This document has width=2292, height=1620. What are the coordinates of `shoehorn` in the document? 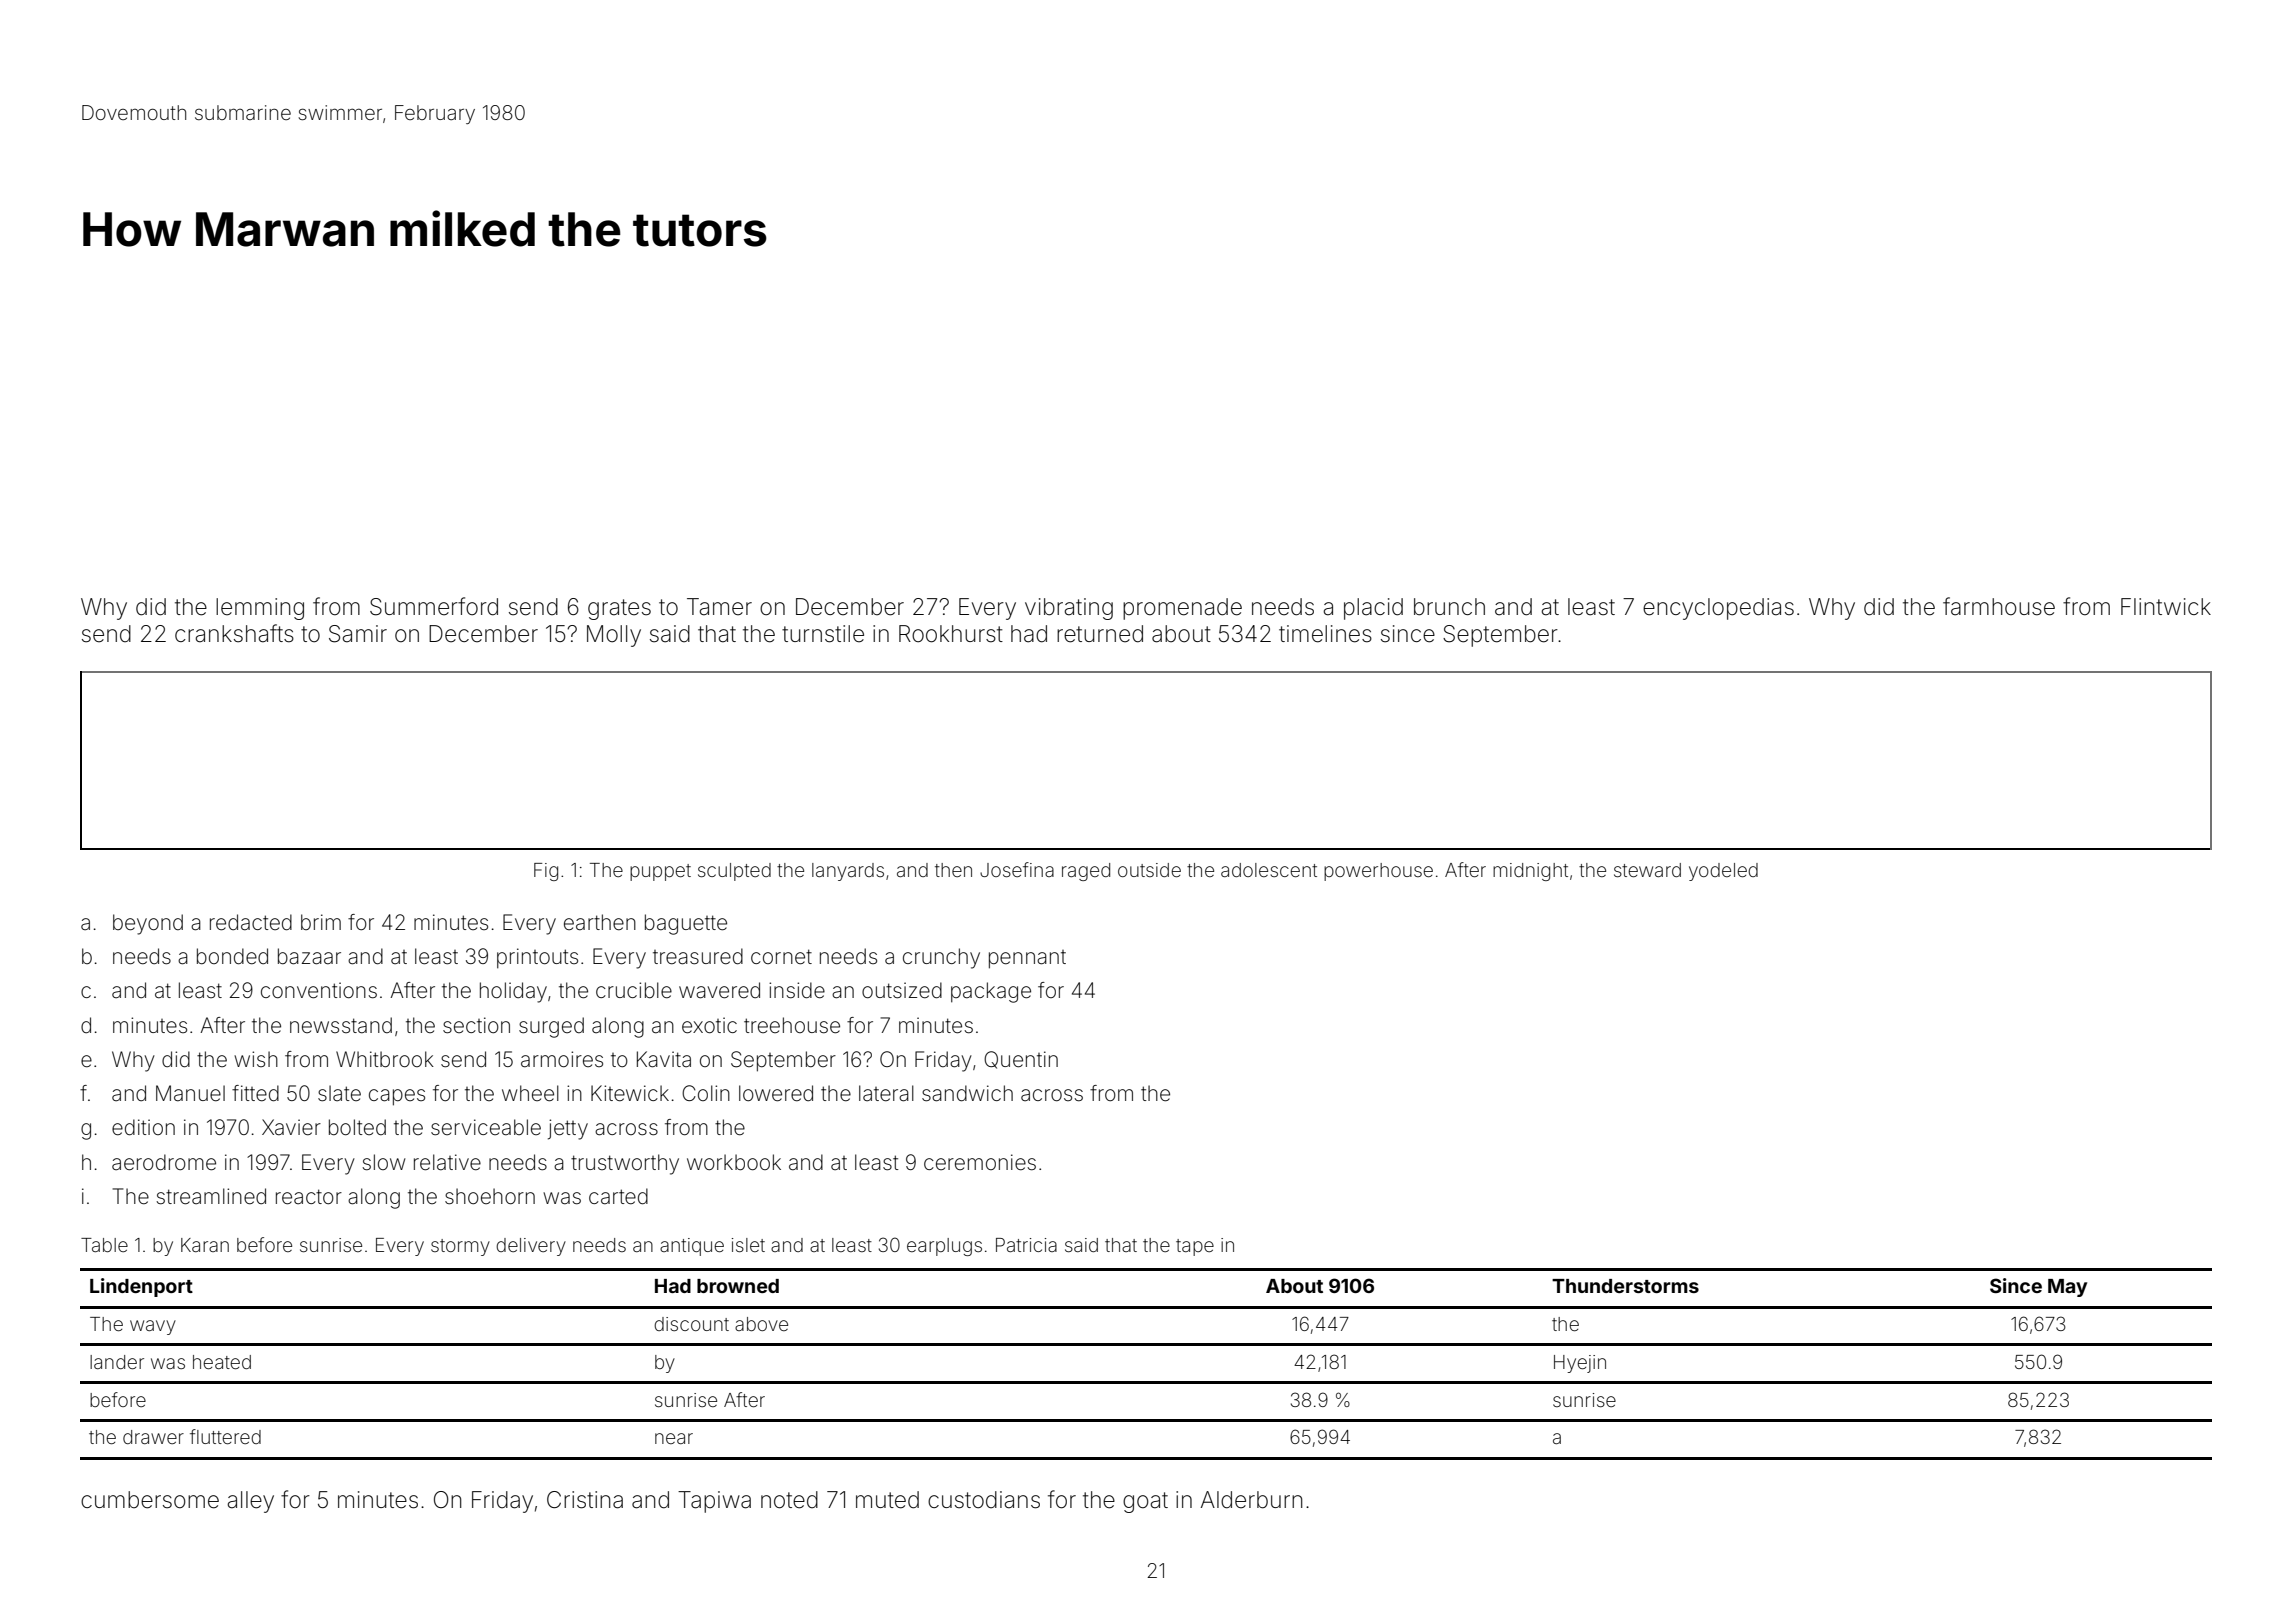 It's located at (490, 1196).
